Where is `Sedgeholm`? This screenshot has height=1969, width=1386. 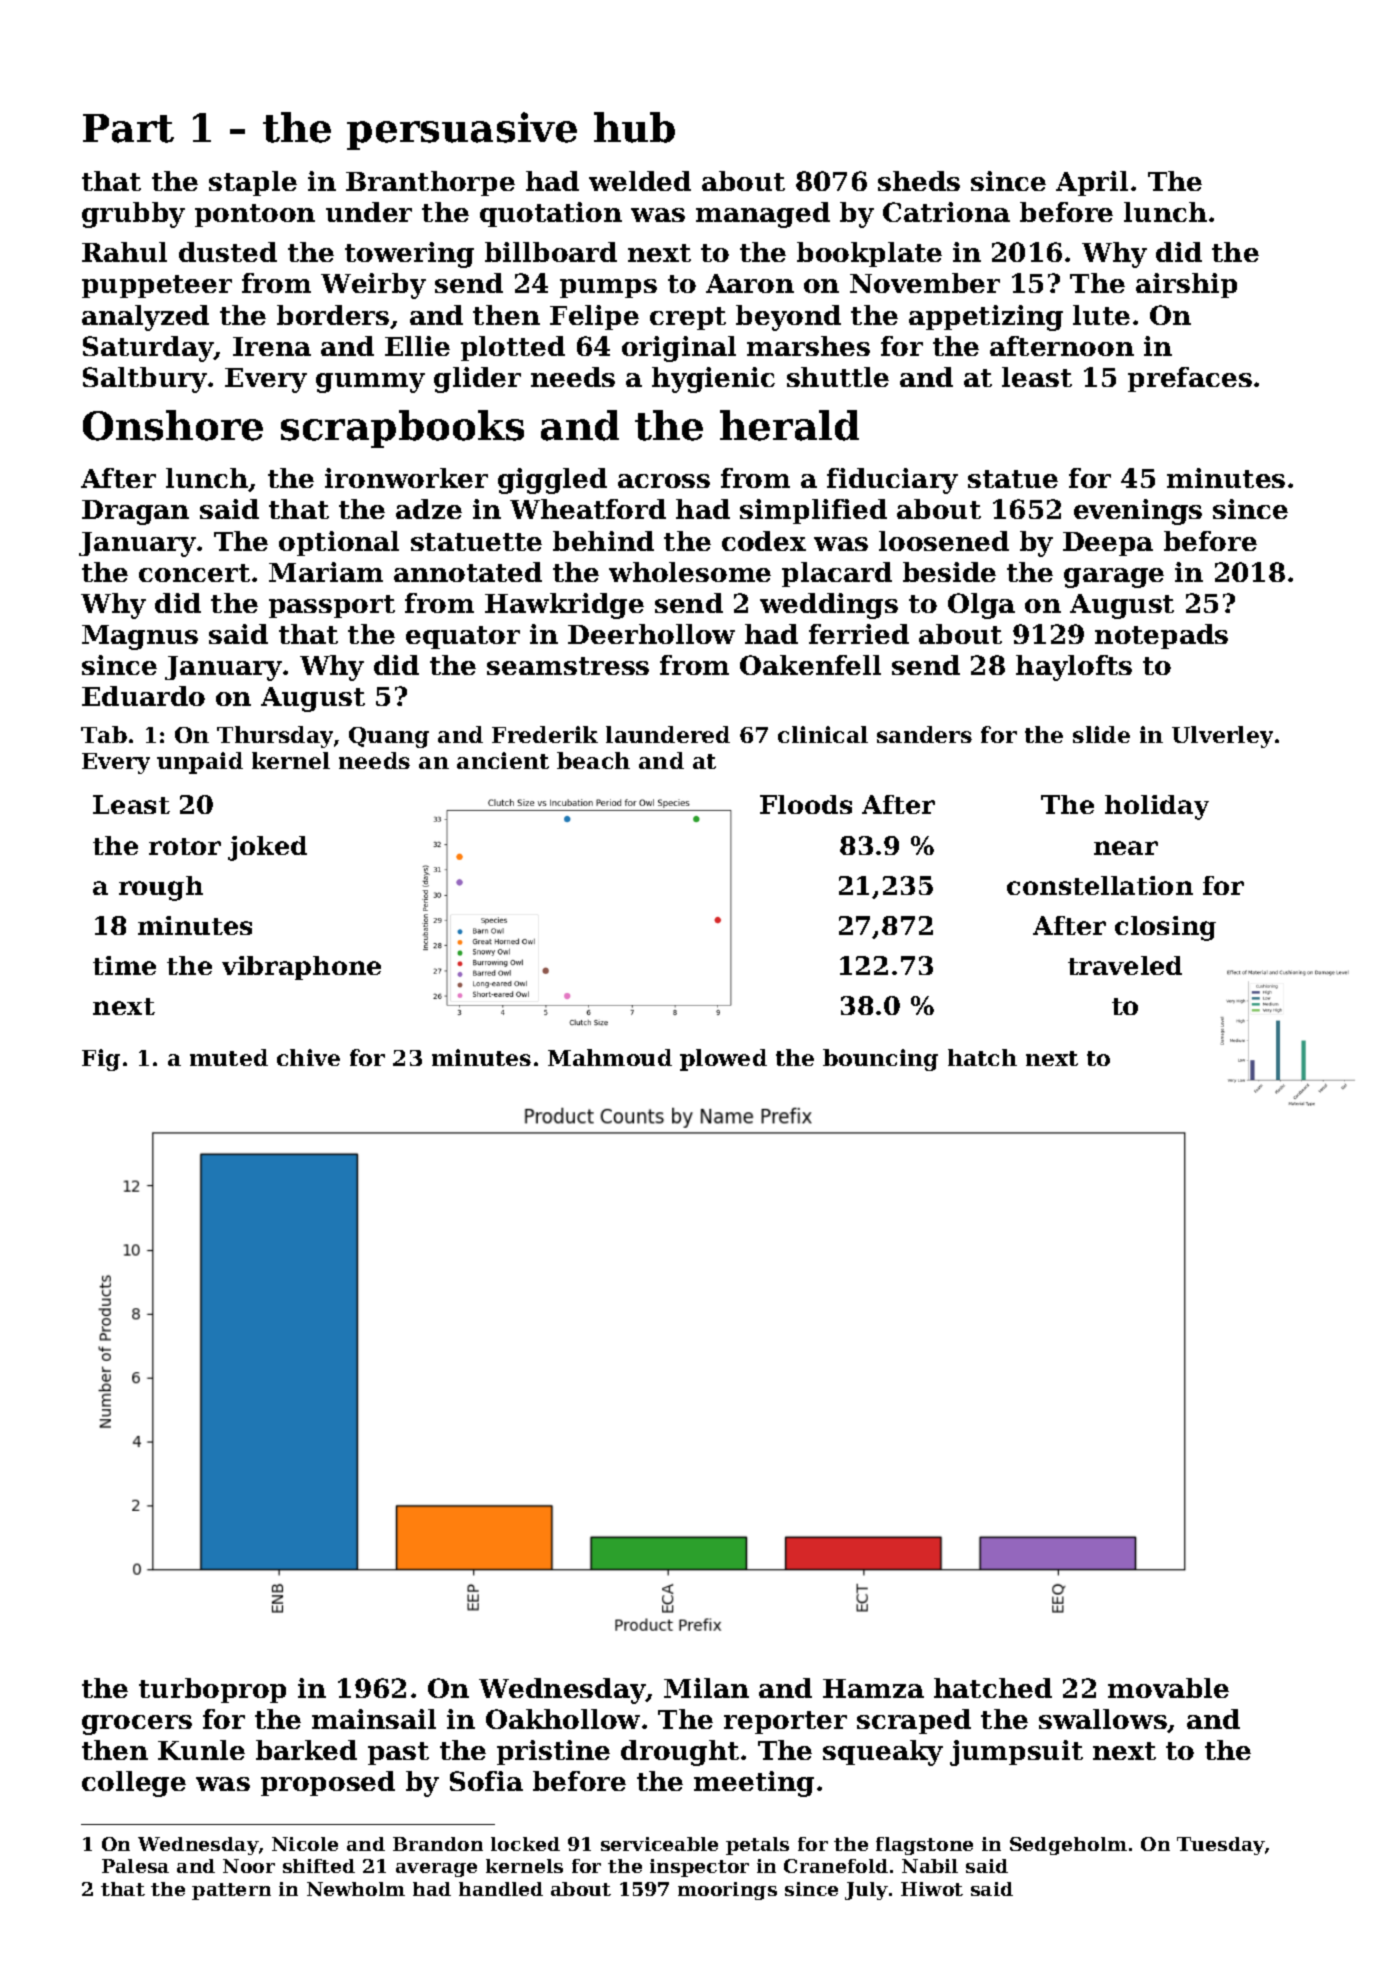
Sedgeholm is located at coordinates (1068, 1846).
